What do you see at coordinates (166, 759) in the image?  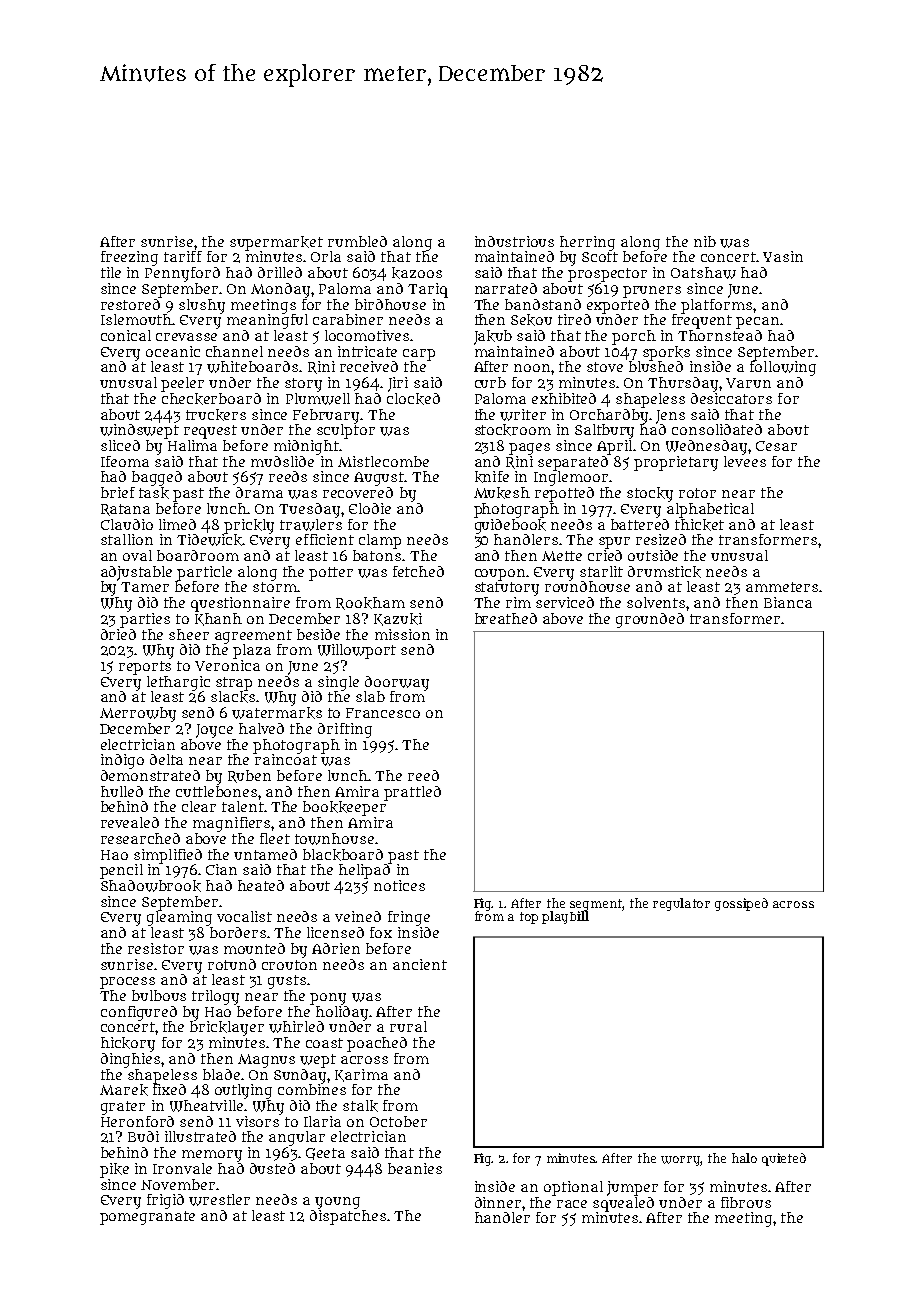 I see `delta` at bounding box center [166, 759].
